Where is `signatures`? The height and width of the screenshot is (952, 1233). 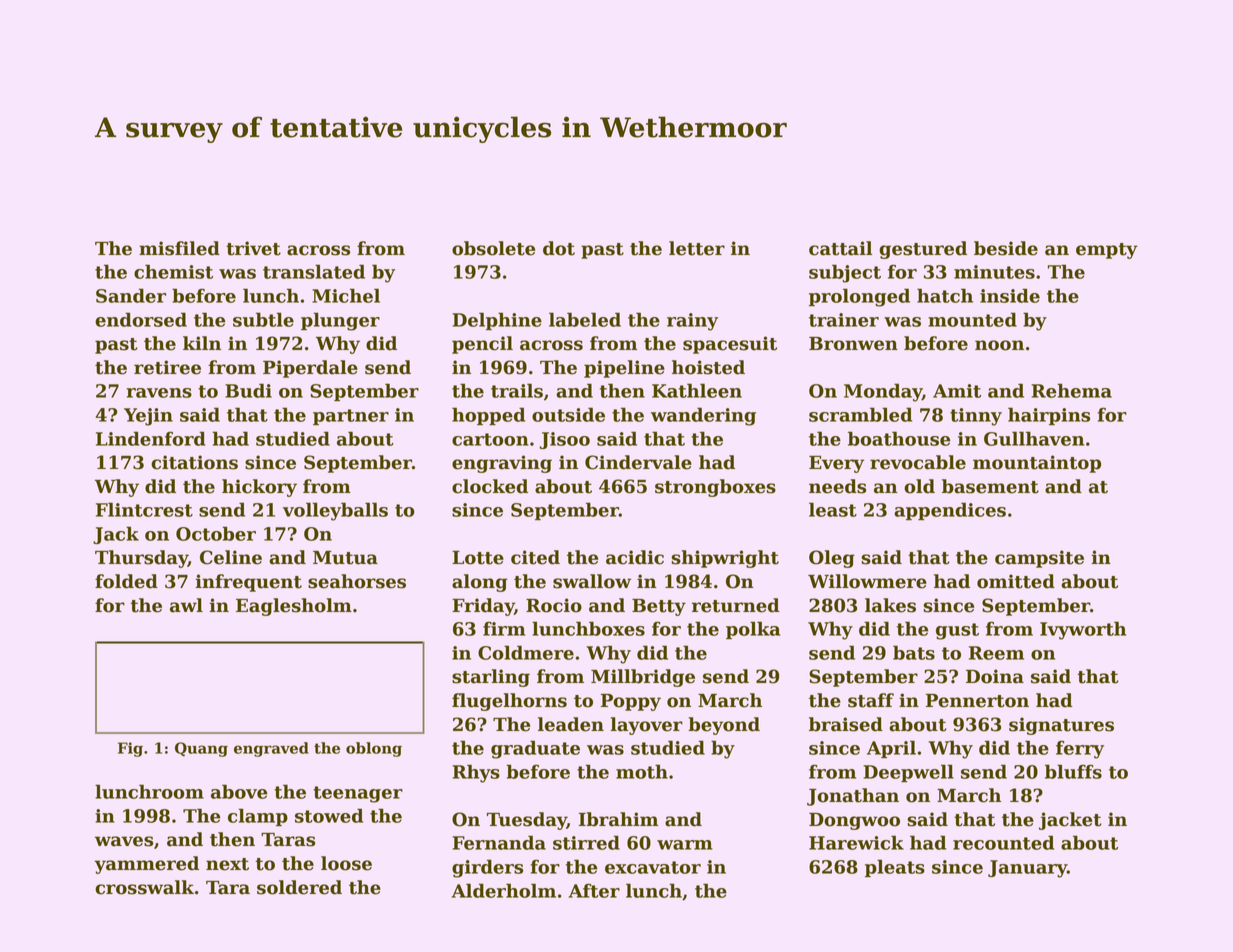 signatures is located at coordinates (1061, 726).
